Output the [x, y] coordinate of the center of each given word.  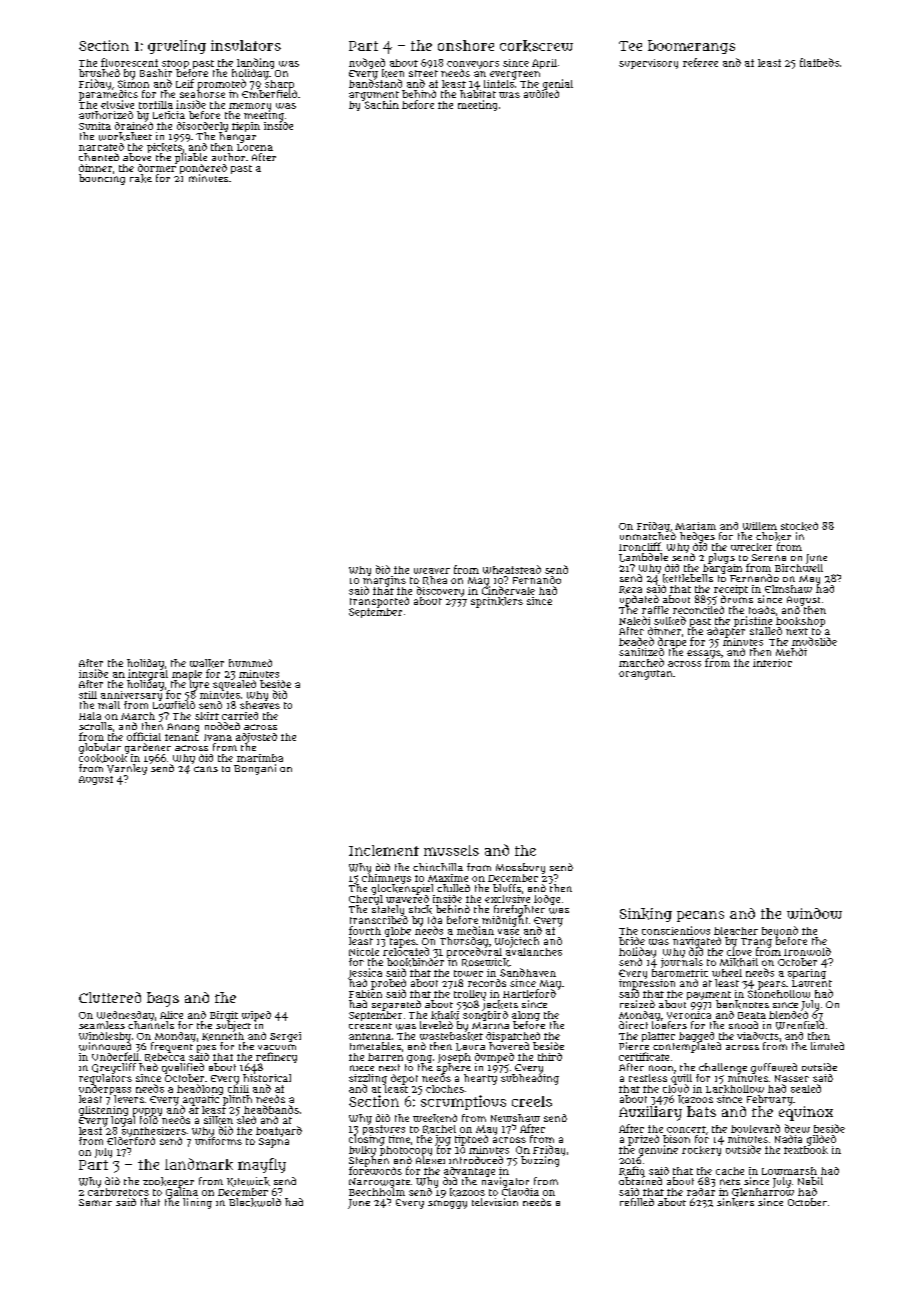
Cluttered [110, 997]
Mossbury [520, 868]
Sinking [646, 915]
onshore [466, 45]
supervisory [648, 64]
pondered [203, 169]
